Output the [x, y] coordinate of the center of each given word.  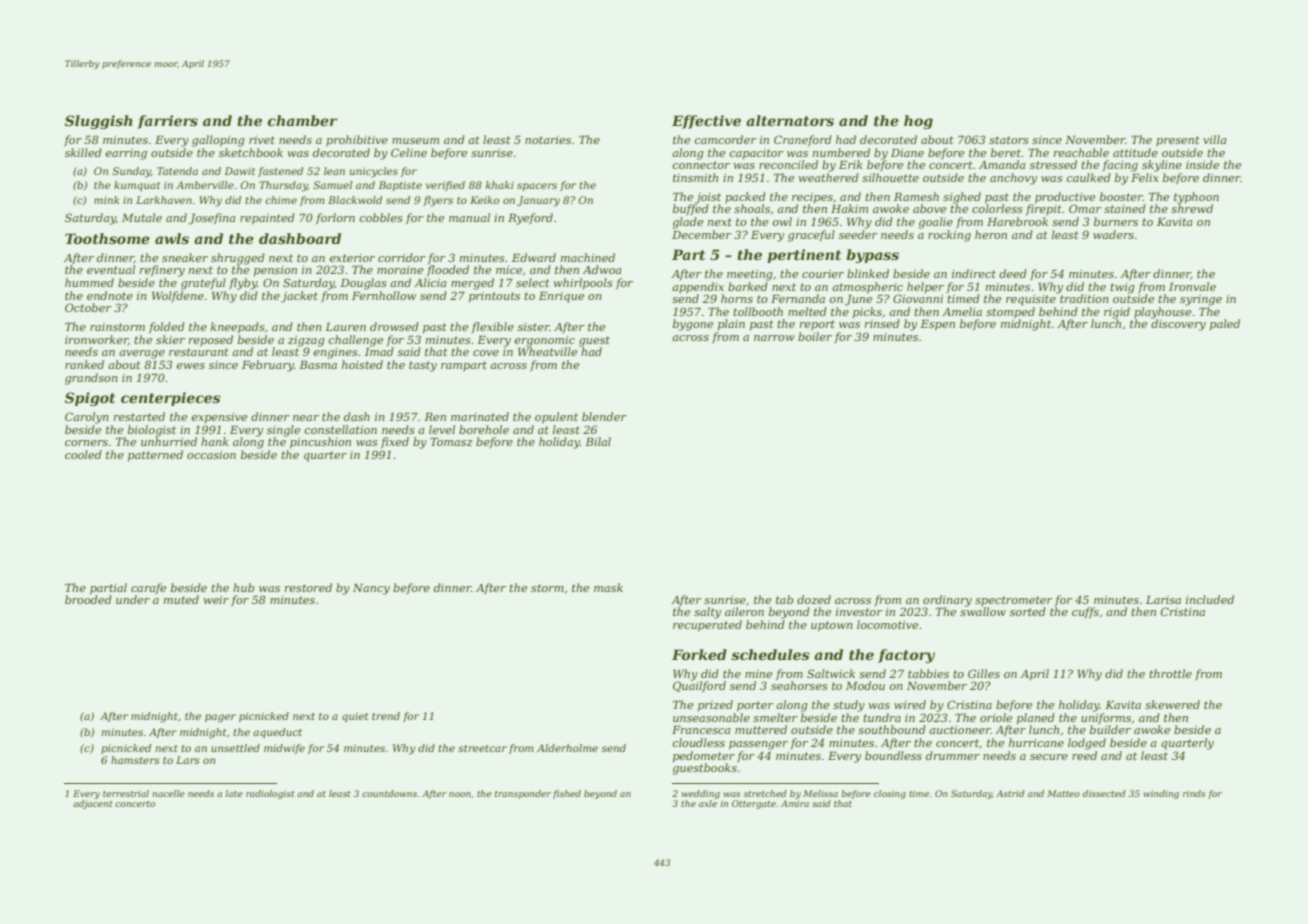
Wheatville [547, 351]
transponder [523, 794]
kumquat [137, 186]
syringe [1201, 300]
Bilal [598, 441]
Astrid [1010, 793]
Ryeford [530, 219]
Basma [318, 365]
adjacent [93, 804]
